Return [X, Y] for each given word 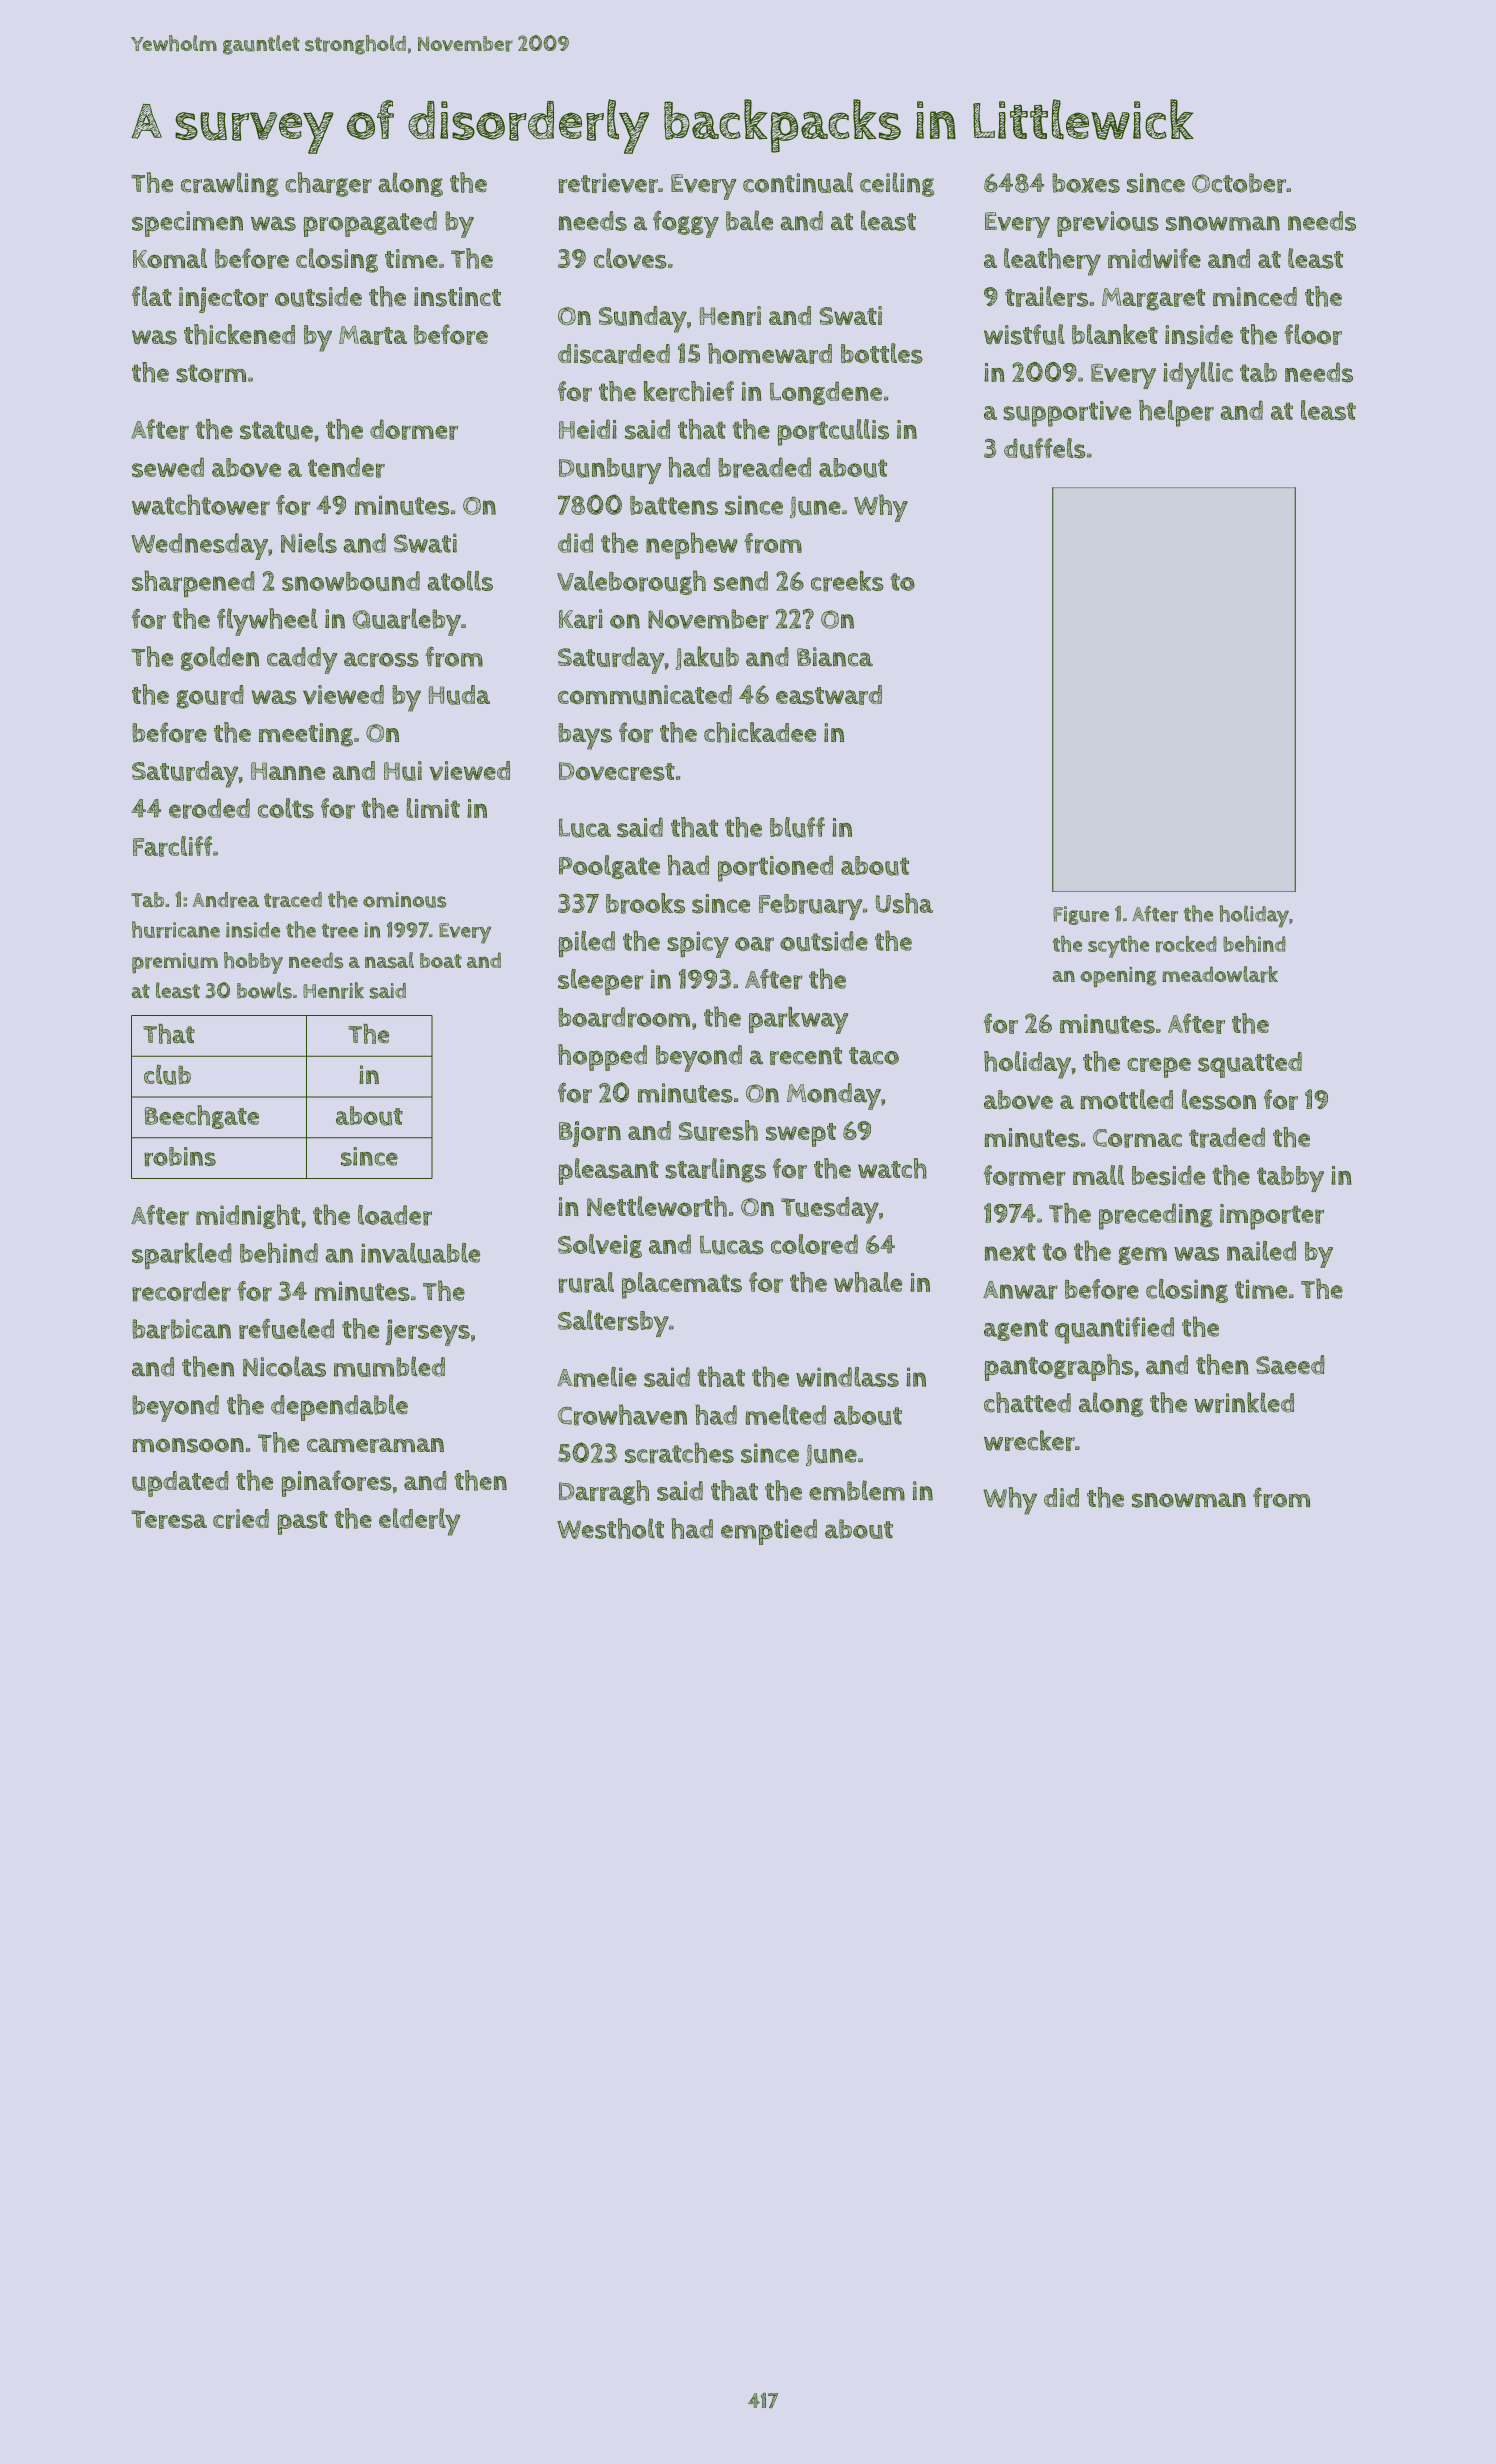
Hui [403, 771]
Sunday [643, 319]
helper [1176, 413]
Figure [1081, 915]
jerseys [427, 1332]
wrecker [1029, 1440]
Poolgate [609, 867]
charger [328, 184]
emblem [857, 1490]
